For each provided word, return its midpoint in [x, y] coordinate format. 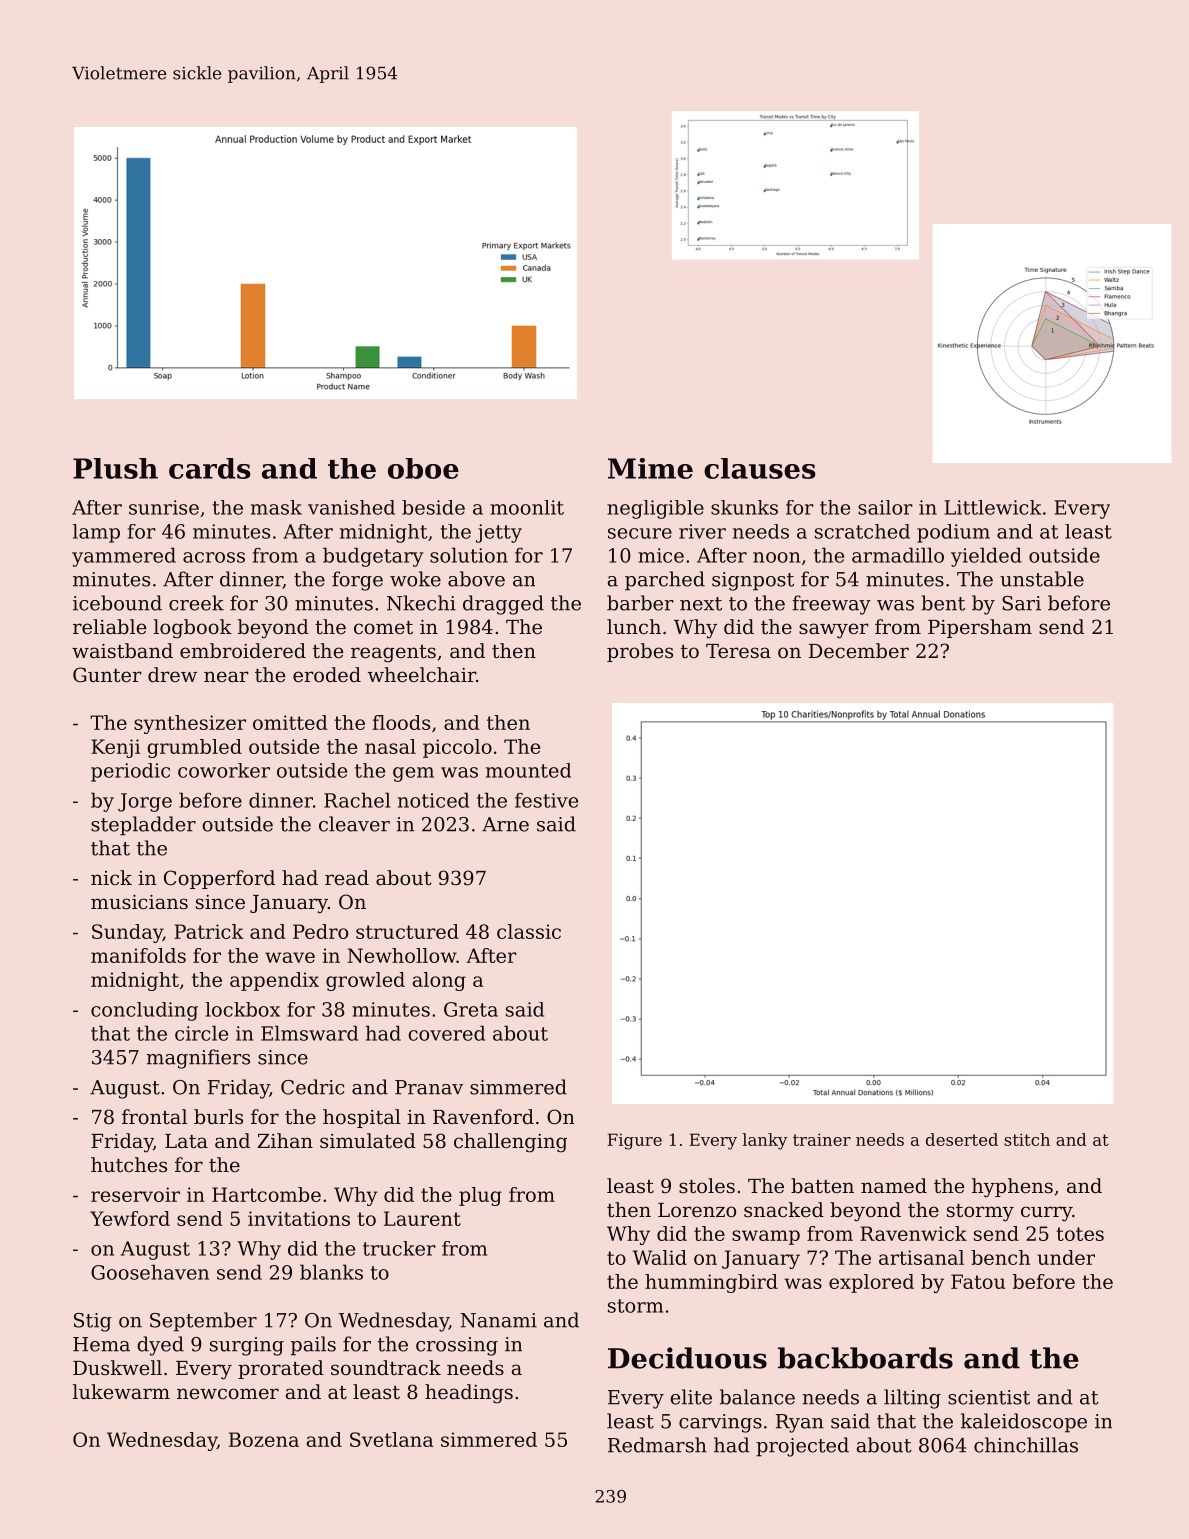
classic [529, 931]
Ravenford [483, 1117]
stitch [1027, 1139]
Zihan [285, 1140]
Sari [1021, 603]
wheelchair [422, 675]
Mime [650, 468]
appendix [274, 981]
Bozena [264, 1439]
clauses [760, 468]
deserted [962, 1139]
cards [210, 468]
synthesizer [190, 724]
